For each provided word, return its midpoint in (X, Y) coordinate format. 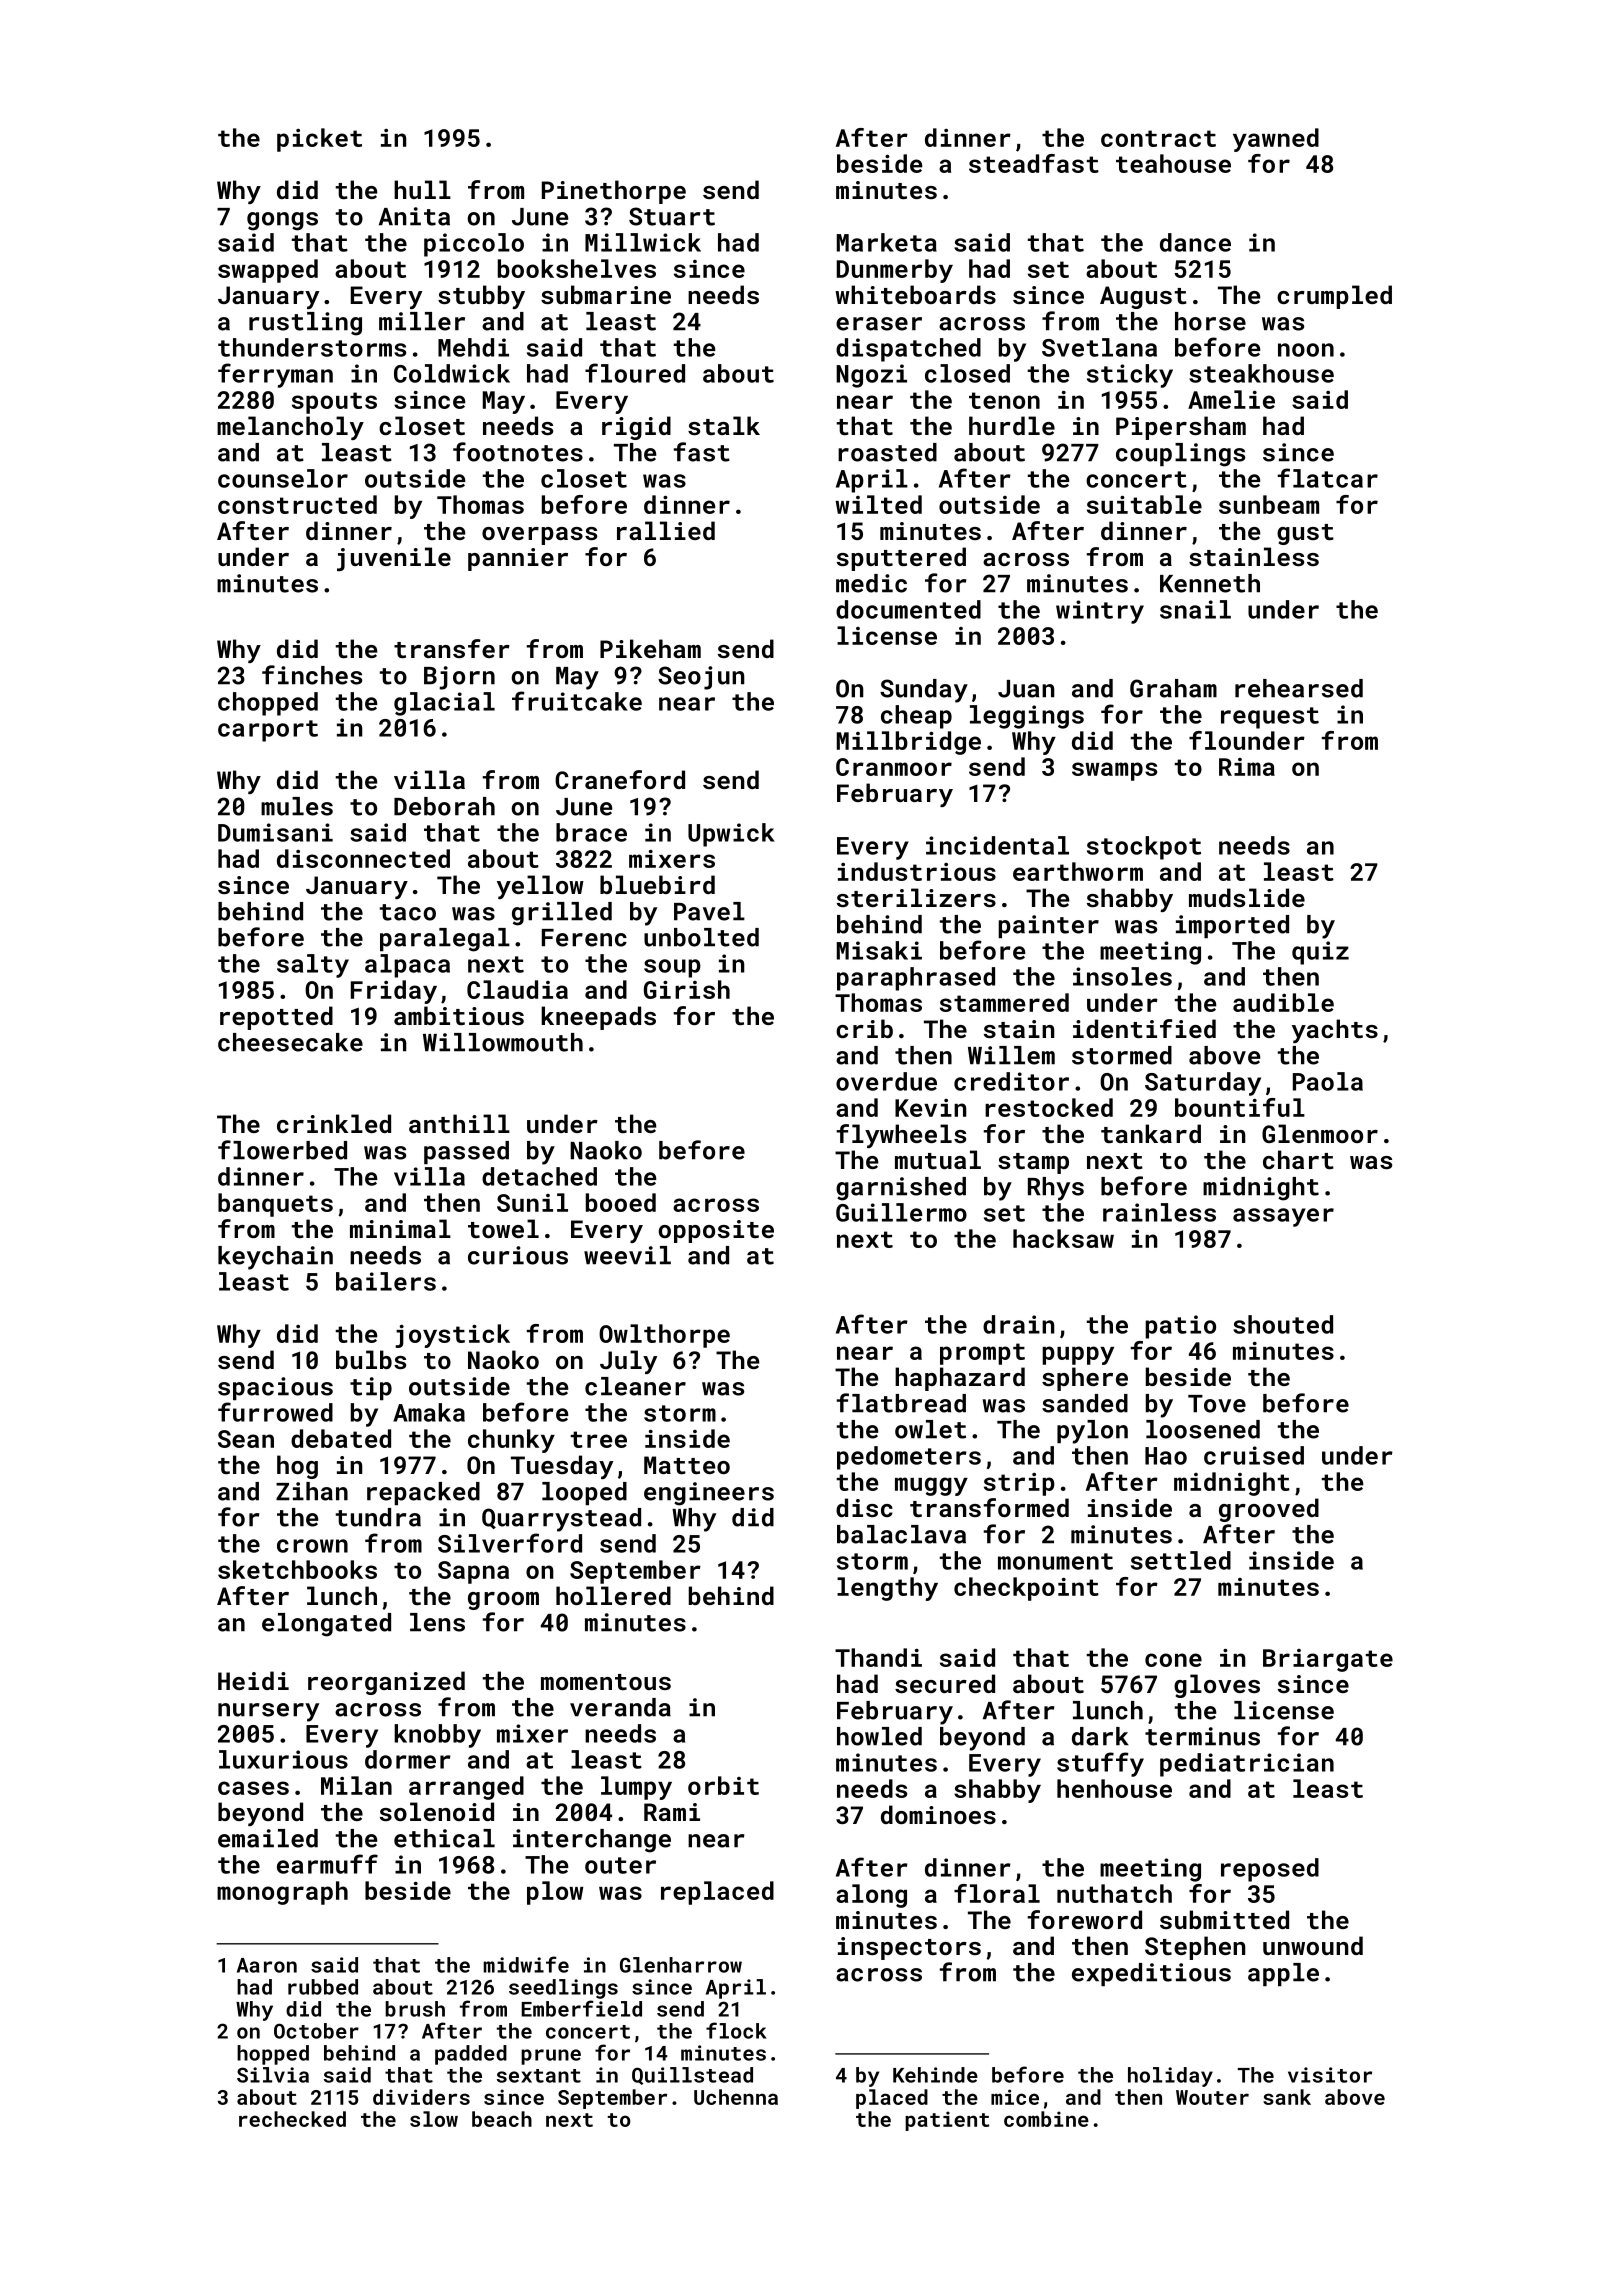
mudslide (1247, 897)
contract (1158, 138)
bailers (386, 1281)
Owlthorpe (664, 1336)
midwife (526, 1964)
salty (313, 966)
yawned (1276, 140)
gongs (282, 221)
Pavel (709, 911)
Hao (1166, 1456)
